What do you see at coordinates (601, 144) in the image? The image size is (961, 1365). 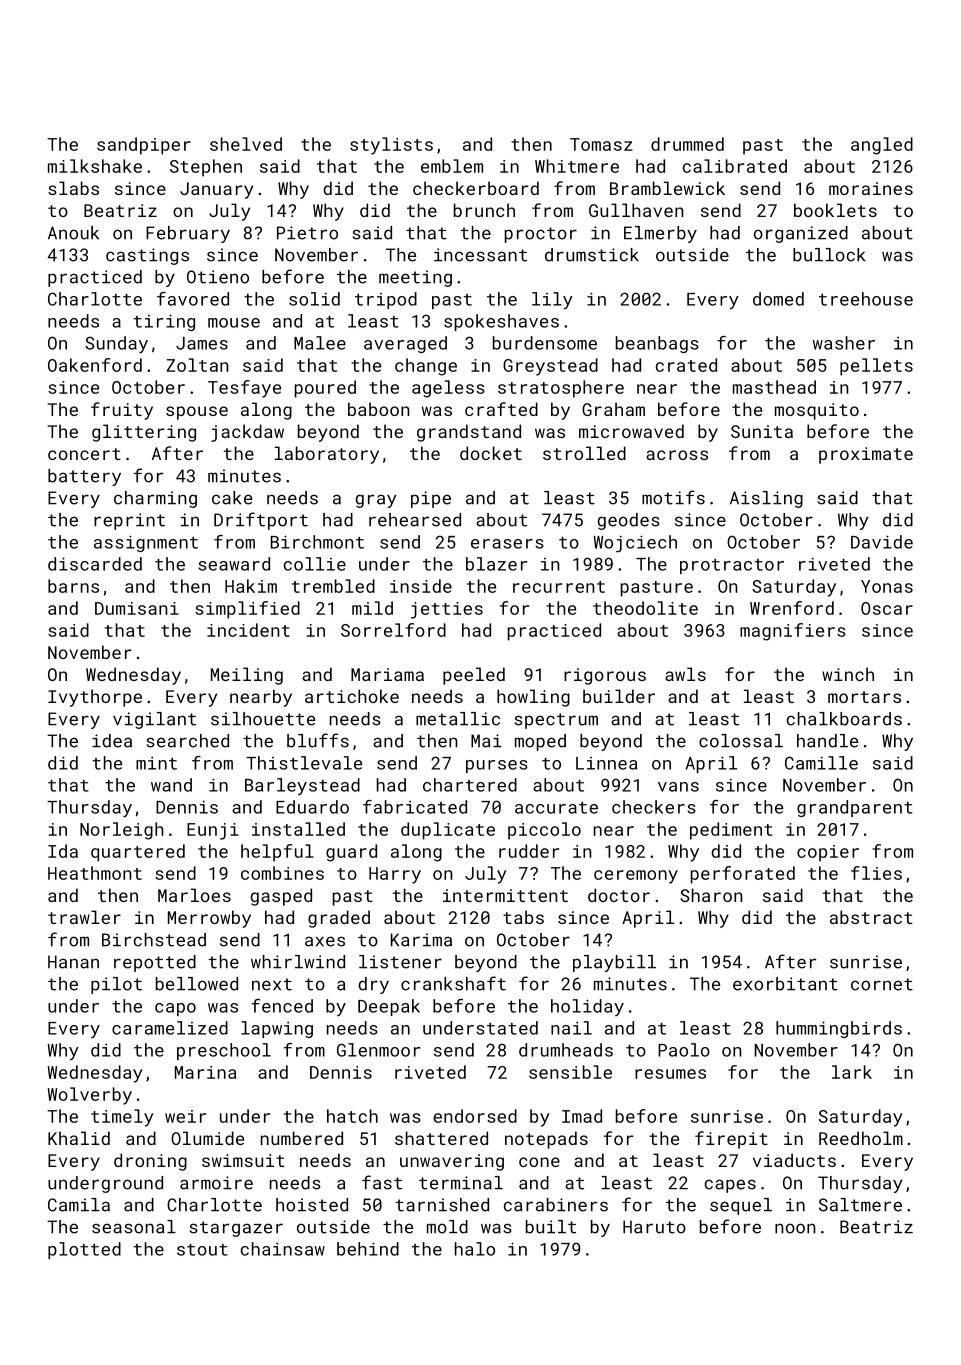 I see `Tomasz` at bounding box center [601, 144].
